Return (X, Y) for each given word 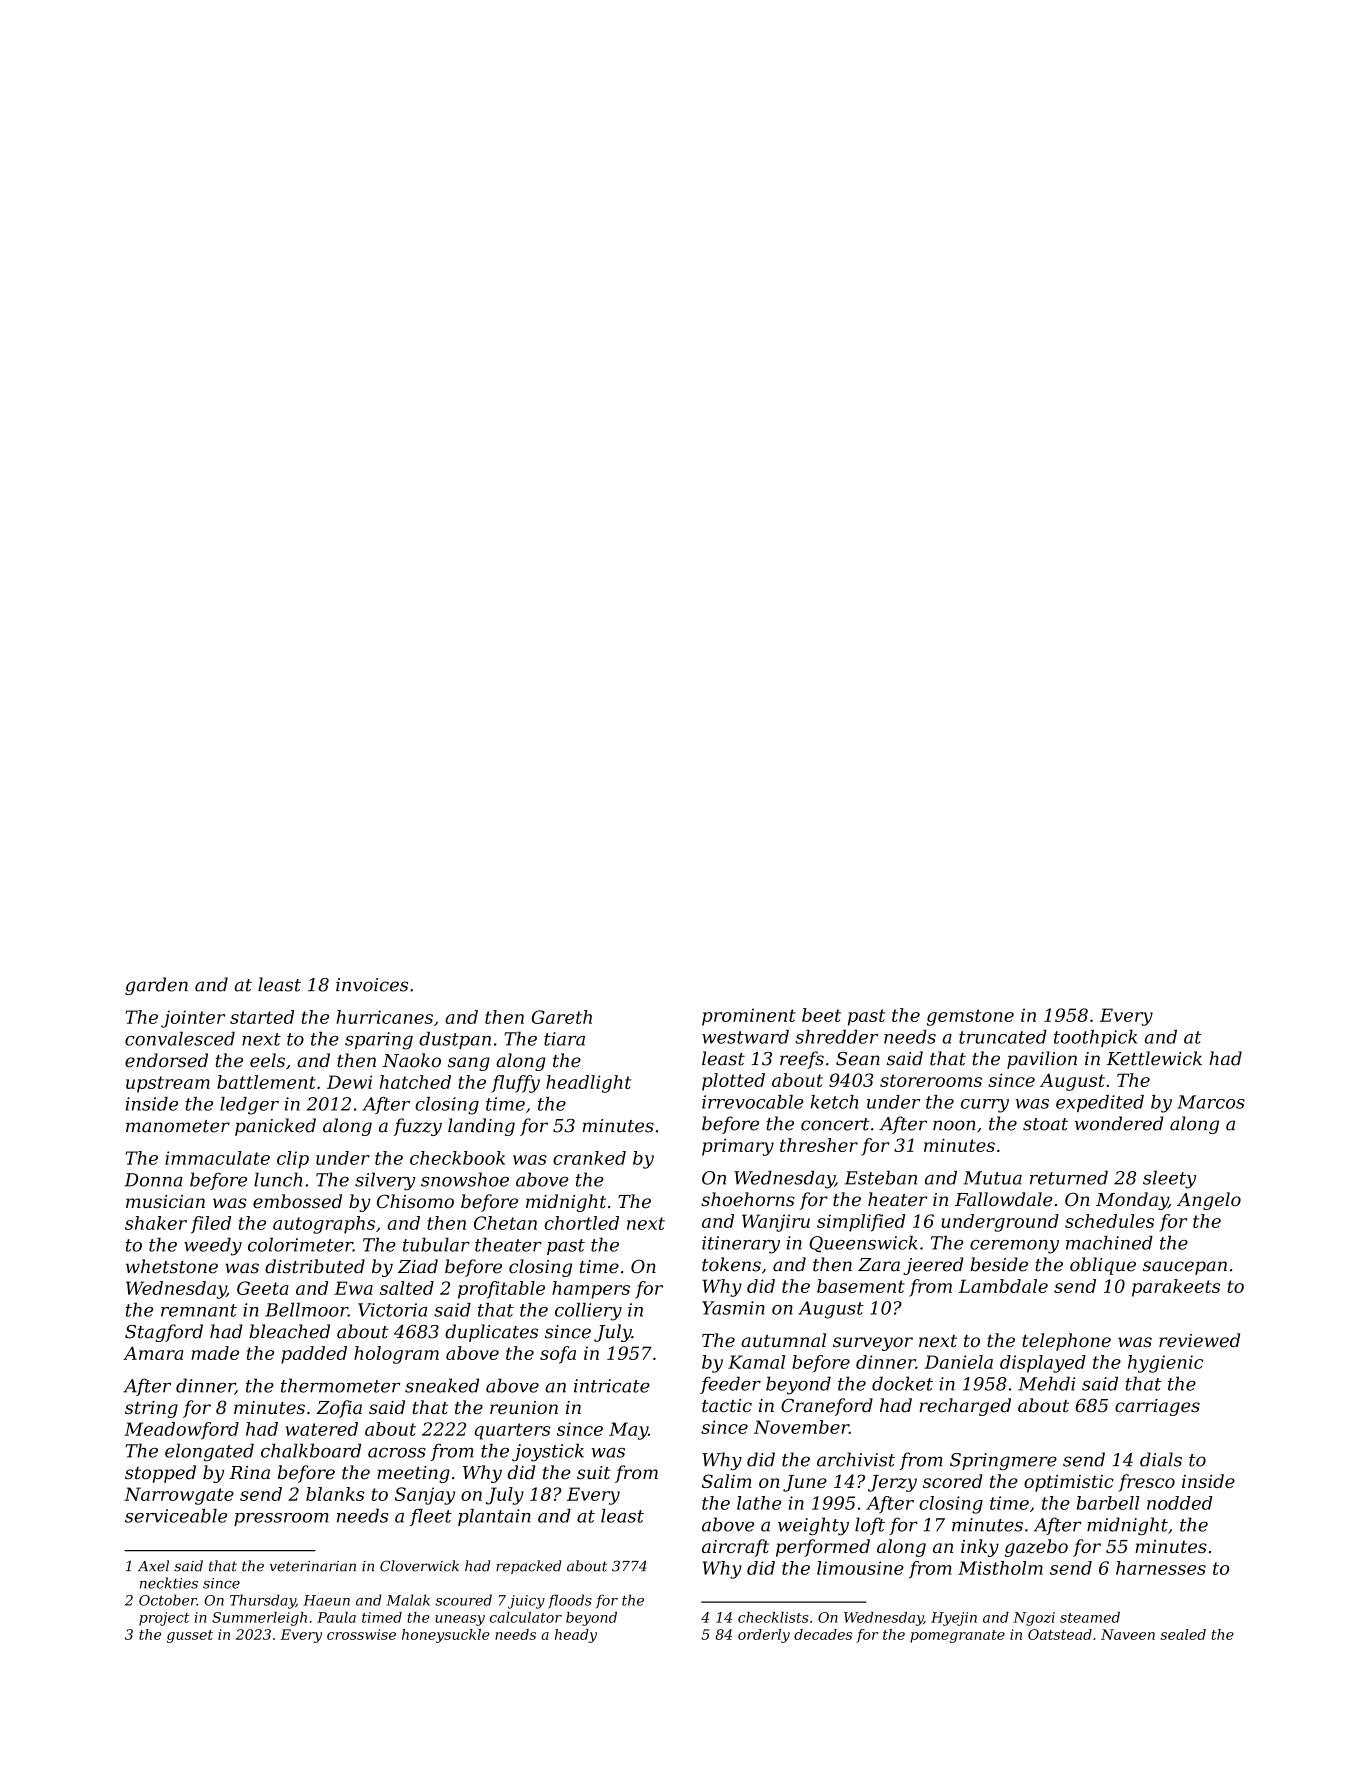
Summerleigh (259, 1619)
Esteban (881, 1177)
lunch (278, 1179)
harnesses (1161, 1568)
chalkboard (311, 1450)
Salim (727, 1481)
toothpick (1095, 1038)
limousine (860, 1568)
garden (156, 986)
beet (821, 1015)
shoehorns (748, 1199)
